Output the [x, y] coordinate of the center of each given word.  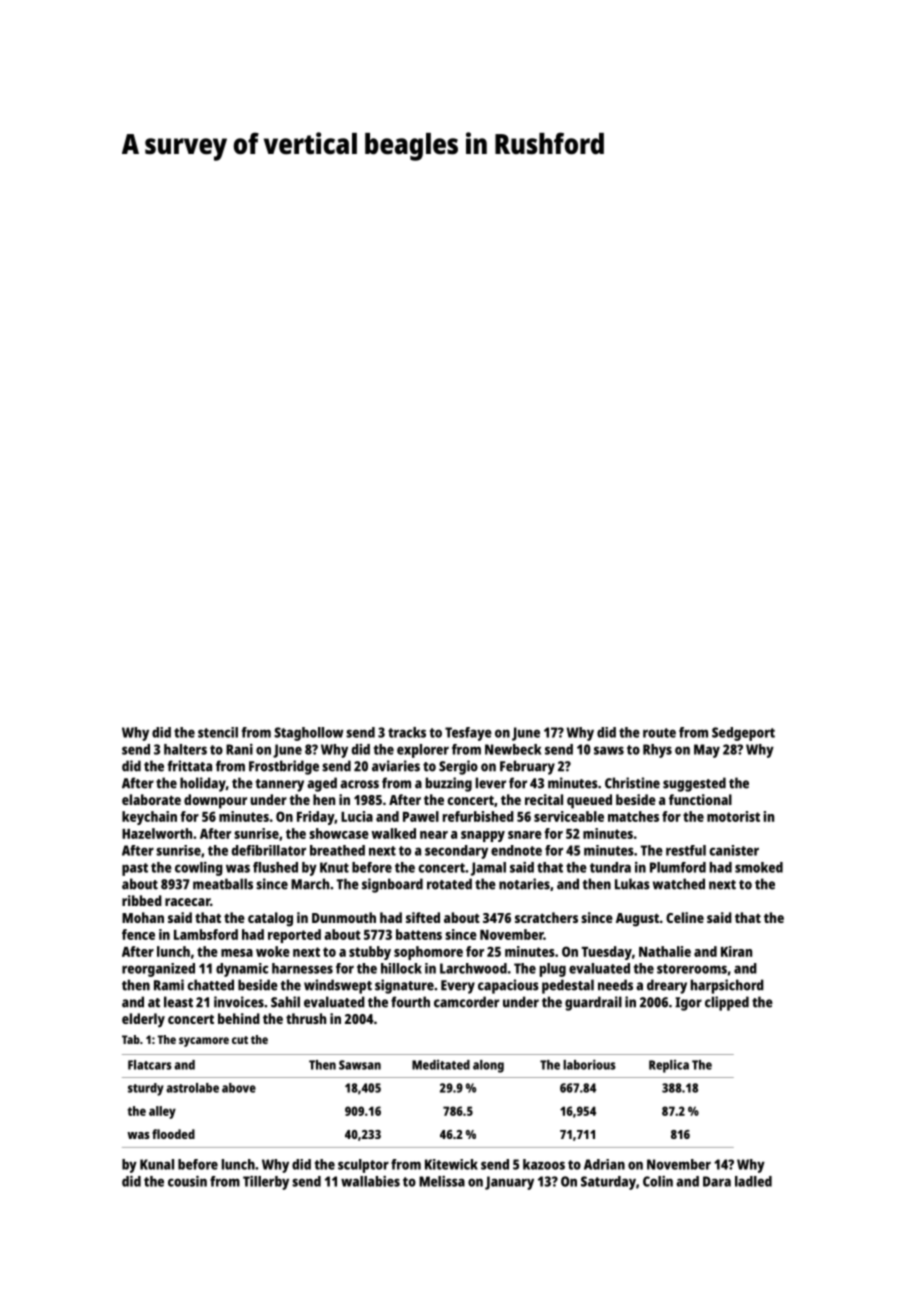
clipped [727, 1003]
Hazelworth [157, 833]
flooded [173, 1134]
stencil [218, 732]
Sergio [458, 767]
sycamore [204, 1042]
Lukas [632, 884]
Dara [717, 1181]
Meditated [441, 1065]
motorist [733, 816]
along [488, 1066]
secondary [456, 852]
